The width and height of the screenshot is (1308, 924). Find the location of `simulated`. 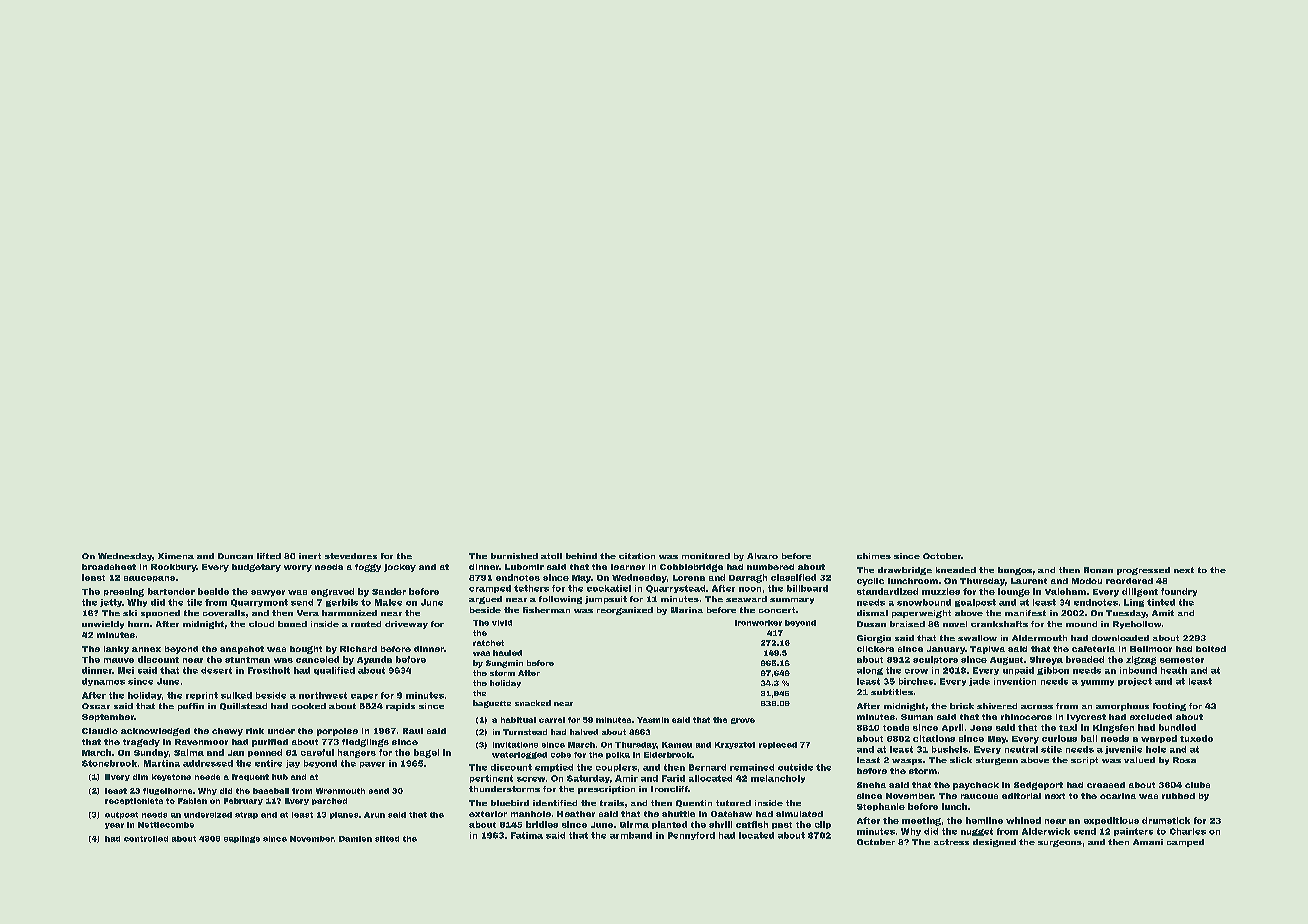

simulated is located at coordinates (799, 814).
